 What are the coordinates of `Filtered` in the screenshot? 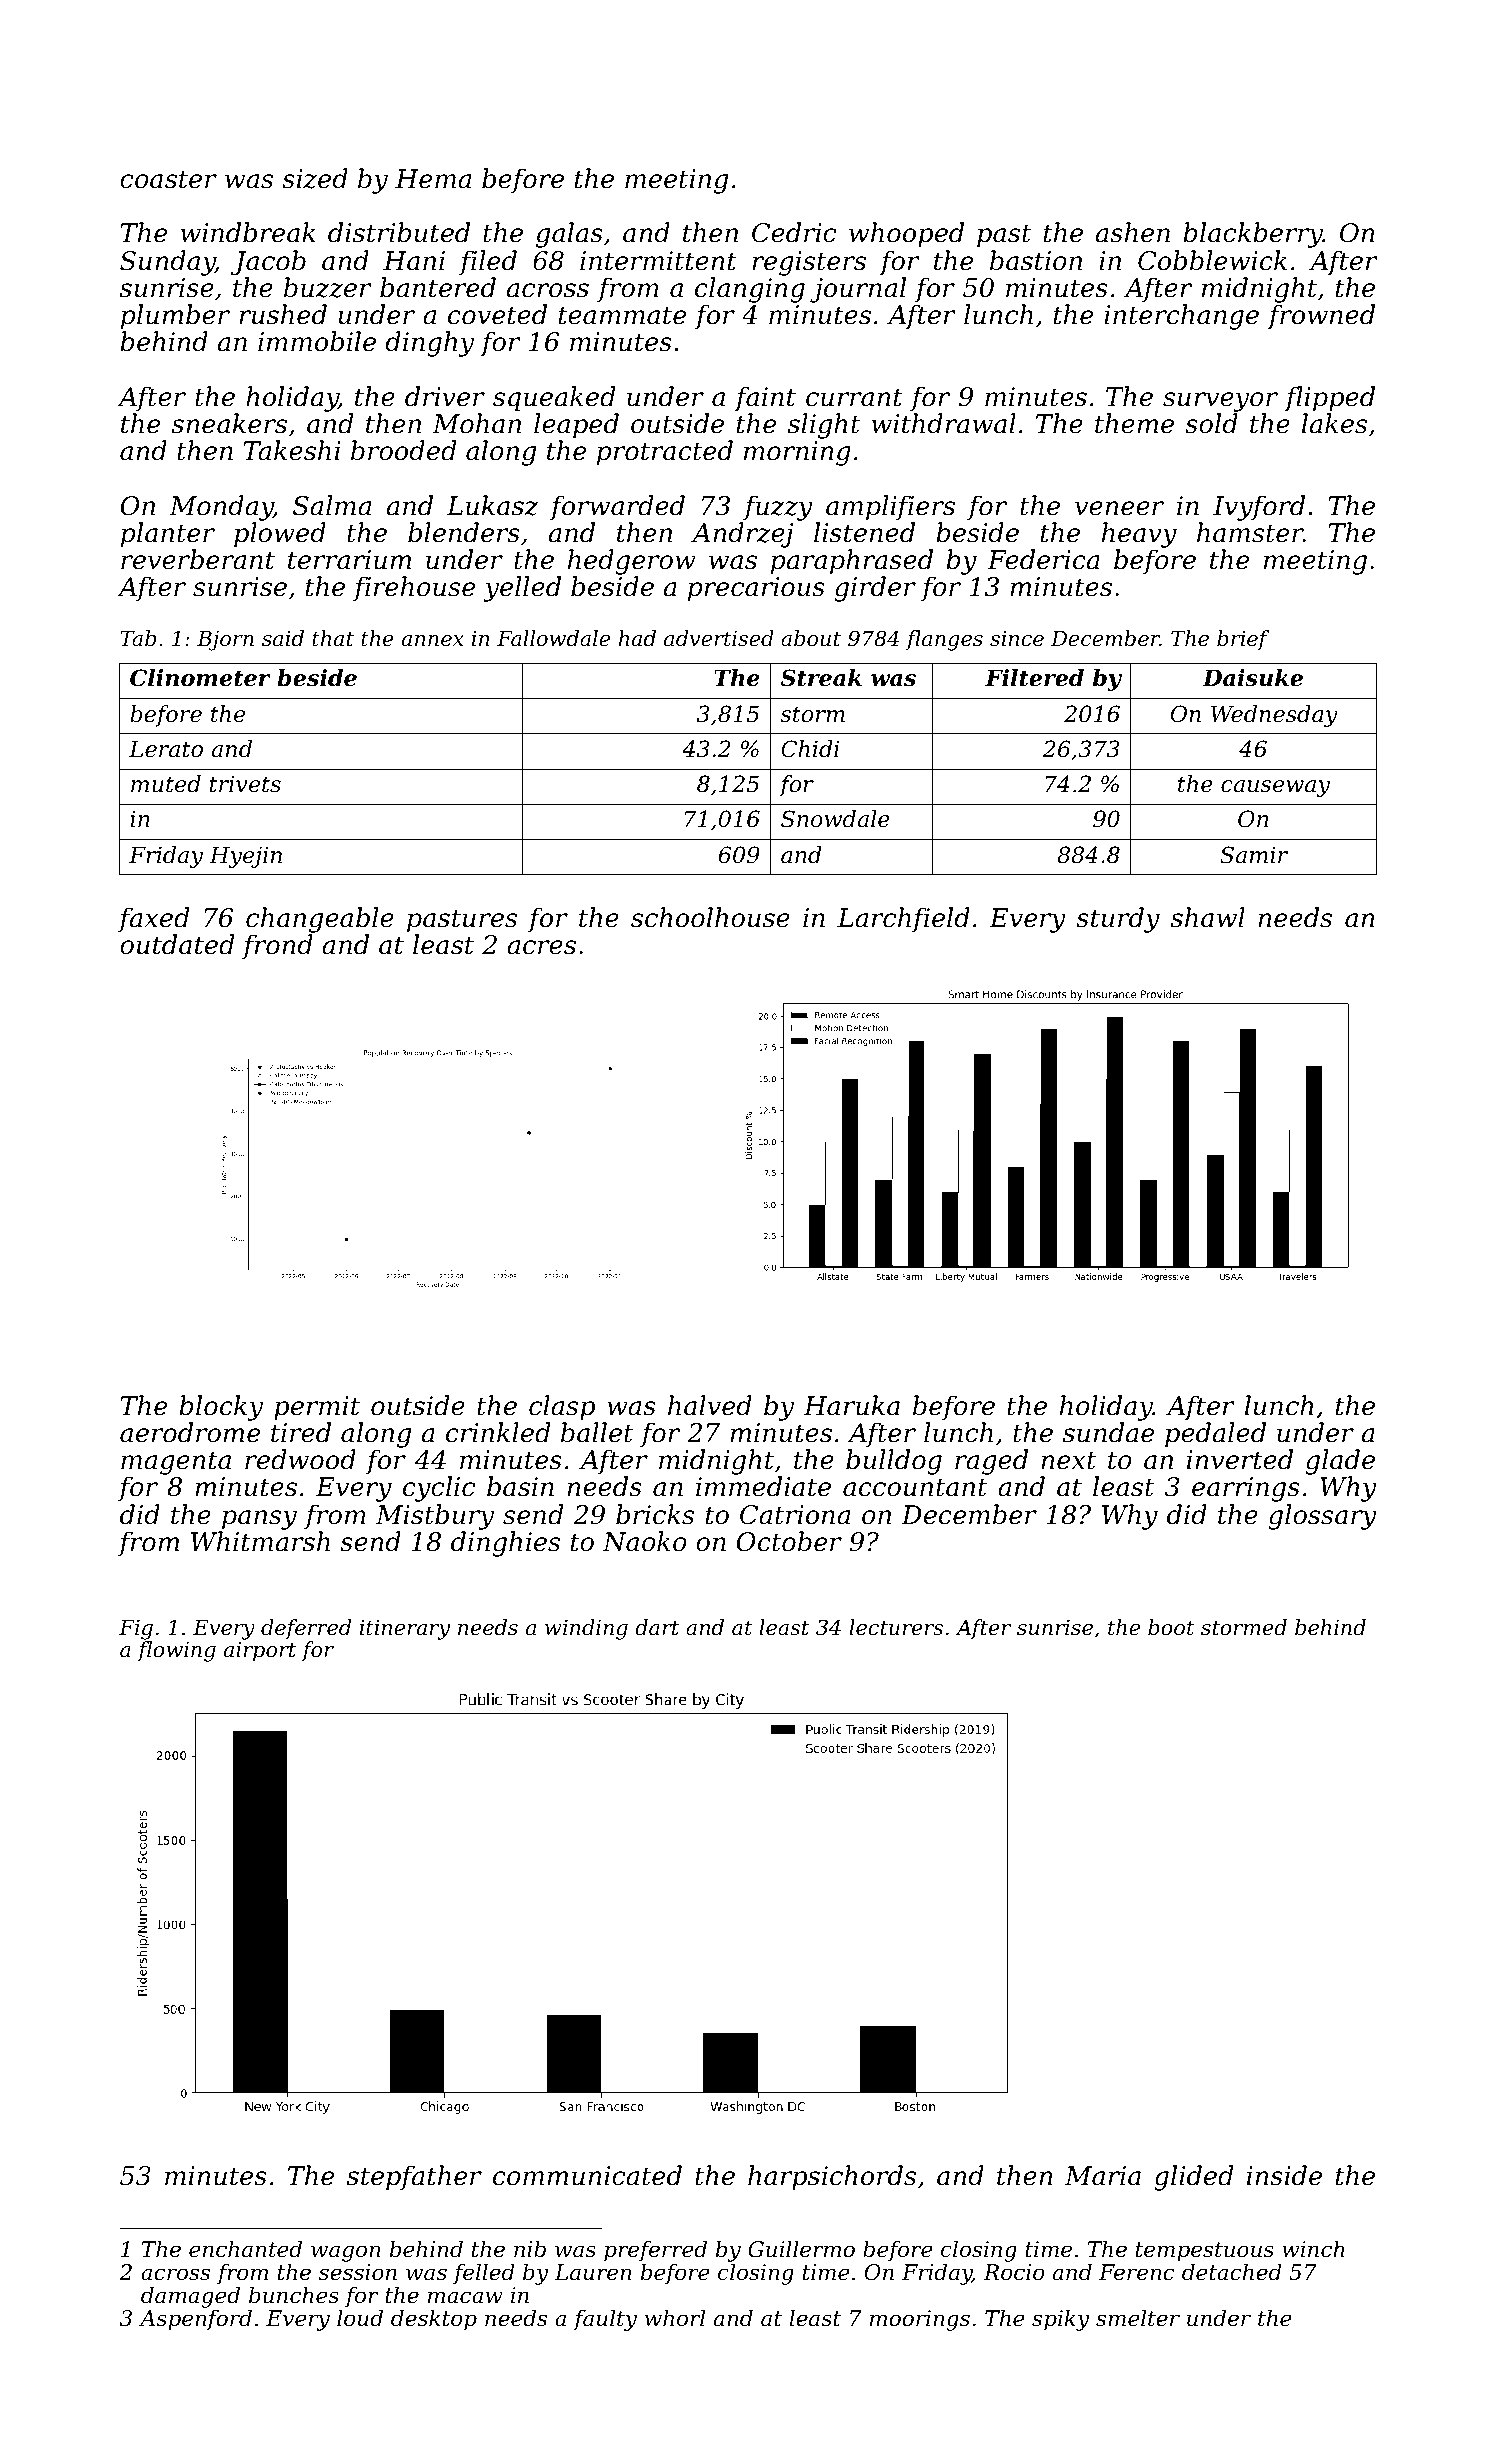 It's located at (1034, 678).
